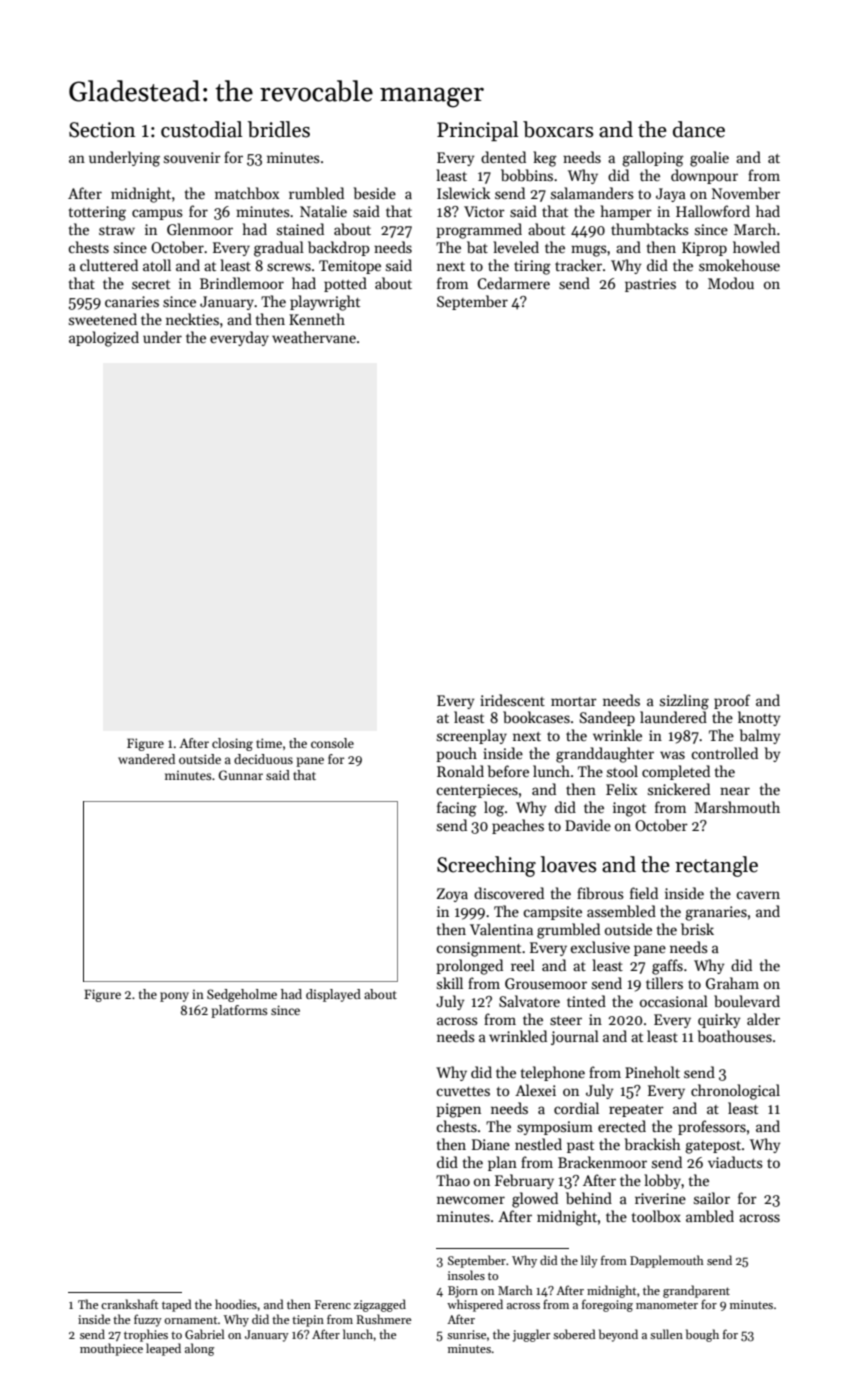 The width and height of the screenshot is (849, 1400). What do you see at coordinates (201, 129) in the screenshot?
I see `custodial` at bounding box center [201, 129].
